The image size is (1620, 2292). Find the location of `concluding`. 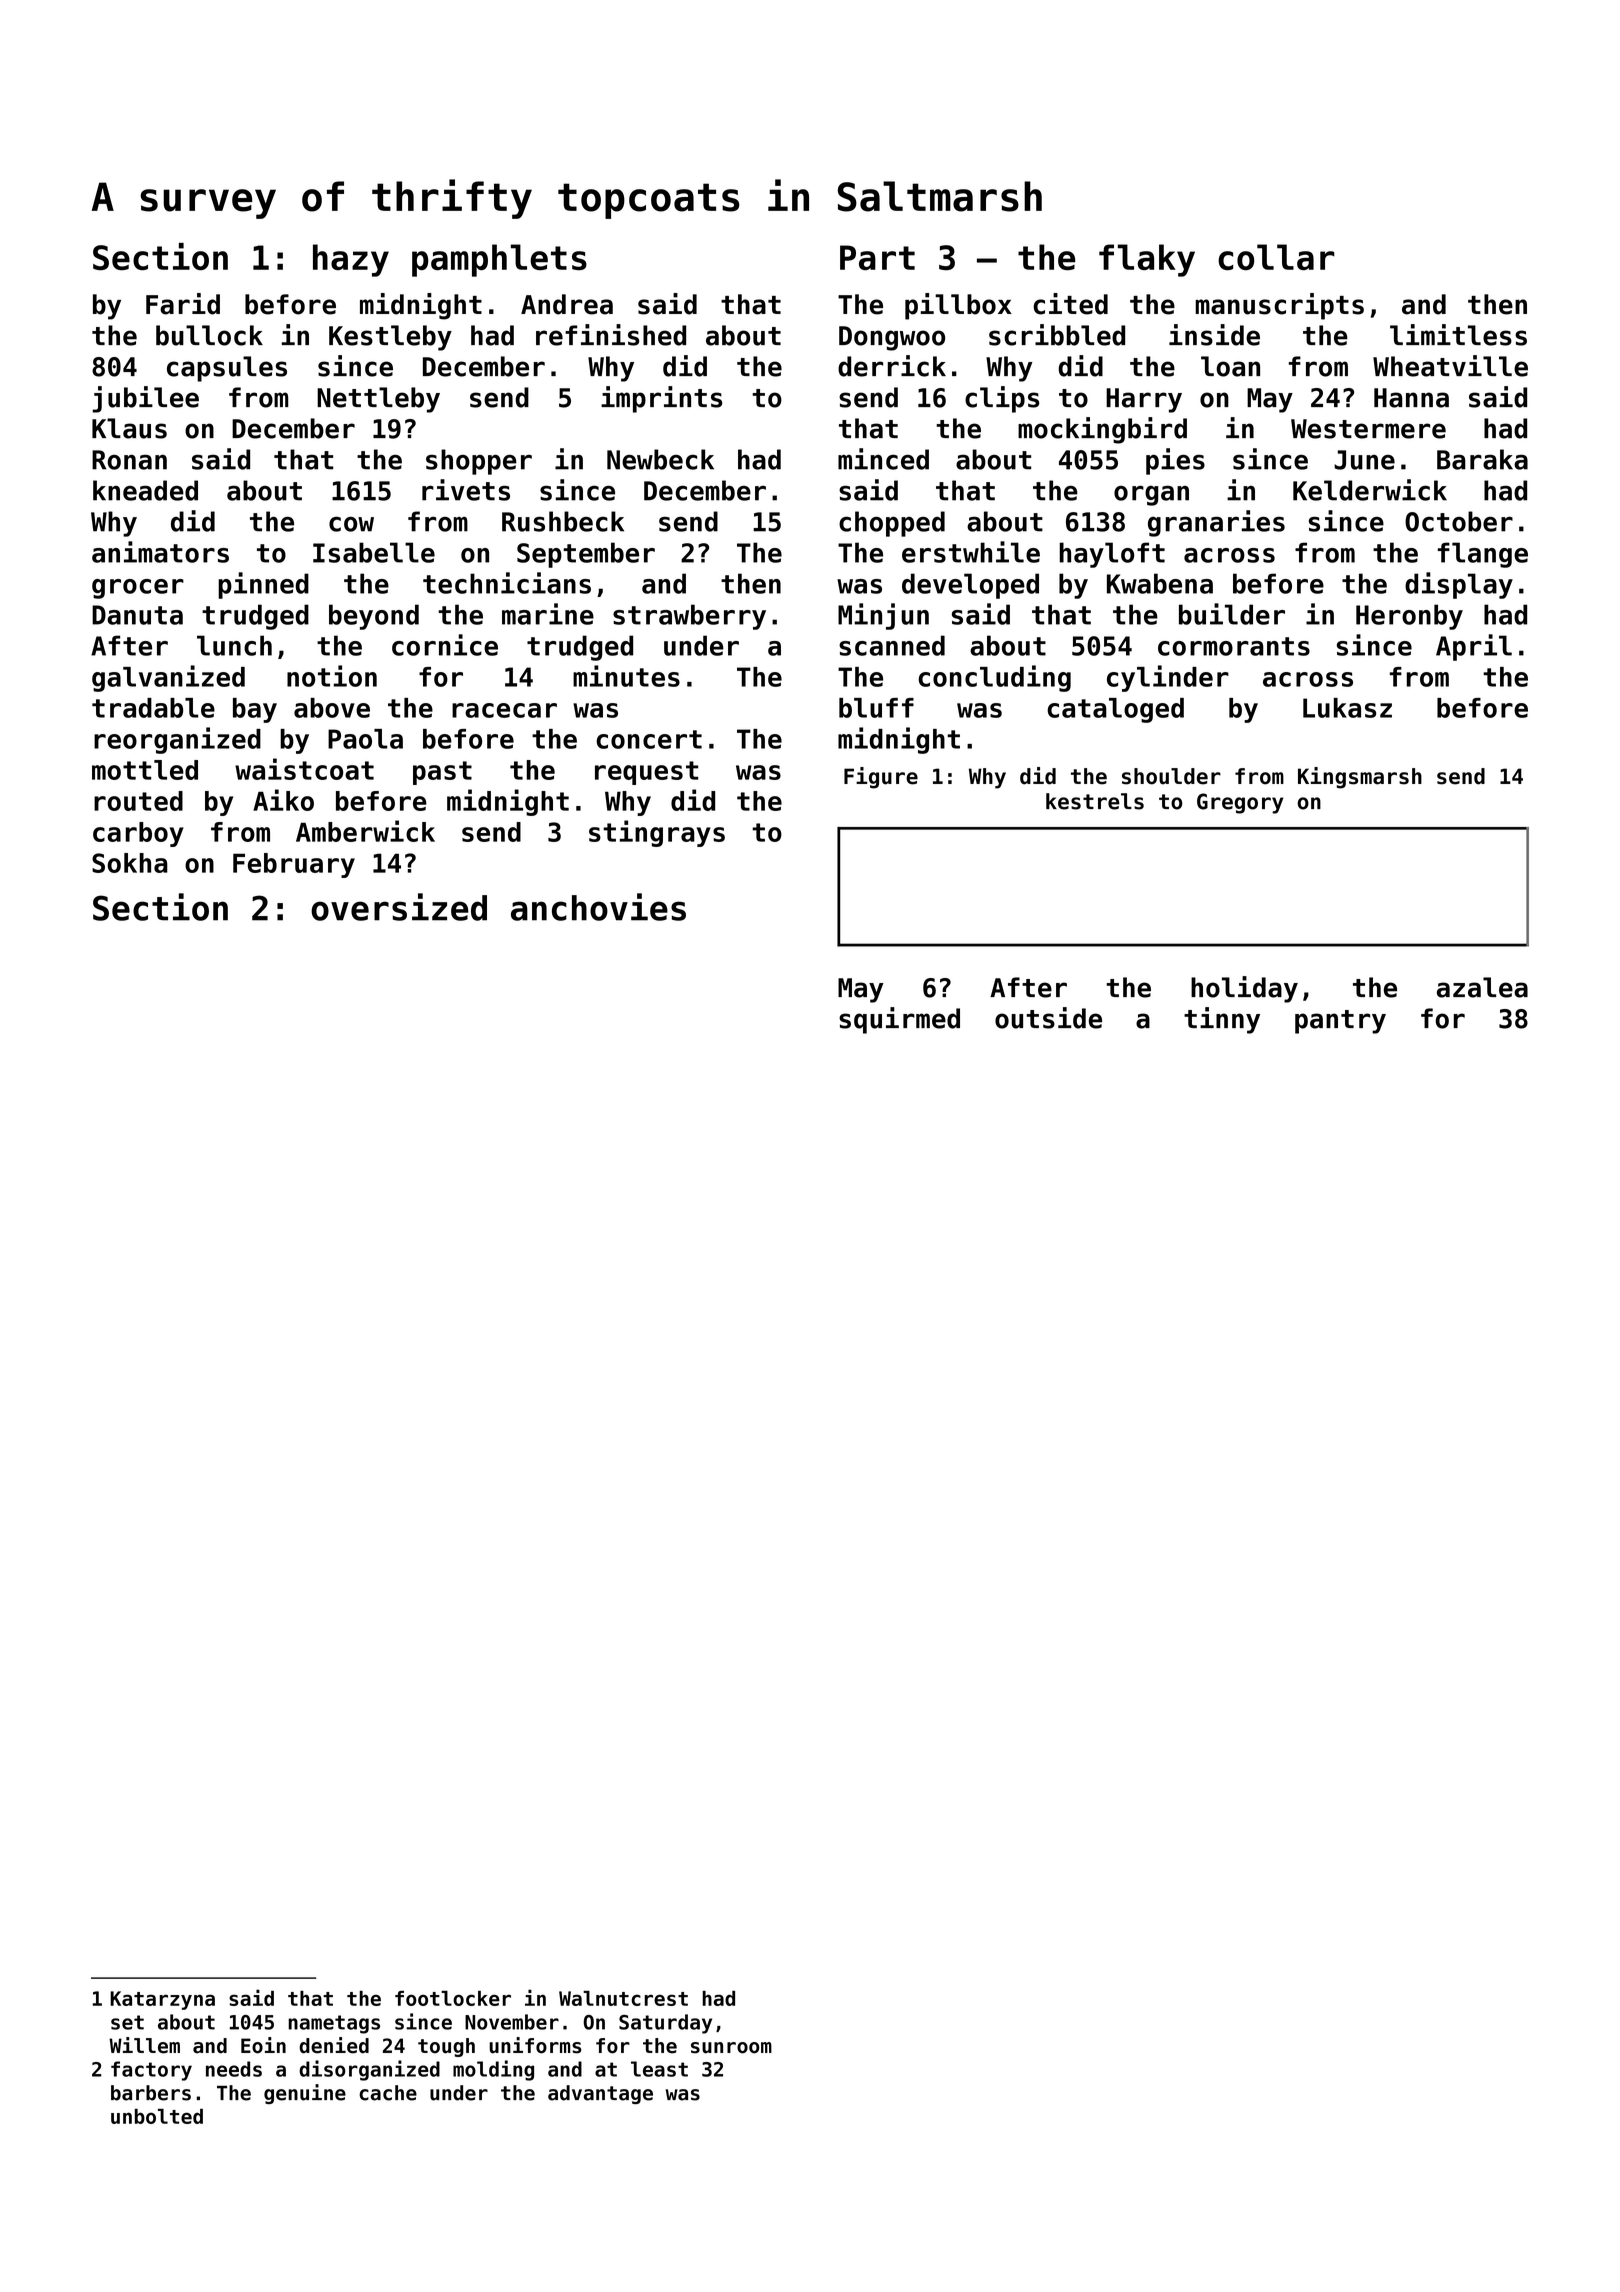

concluding is located at coordinates (994, 678).
